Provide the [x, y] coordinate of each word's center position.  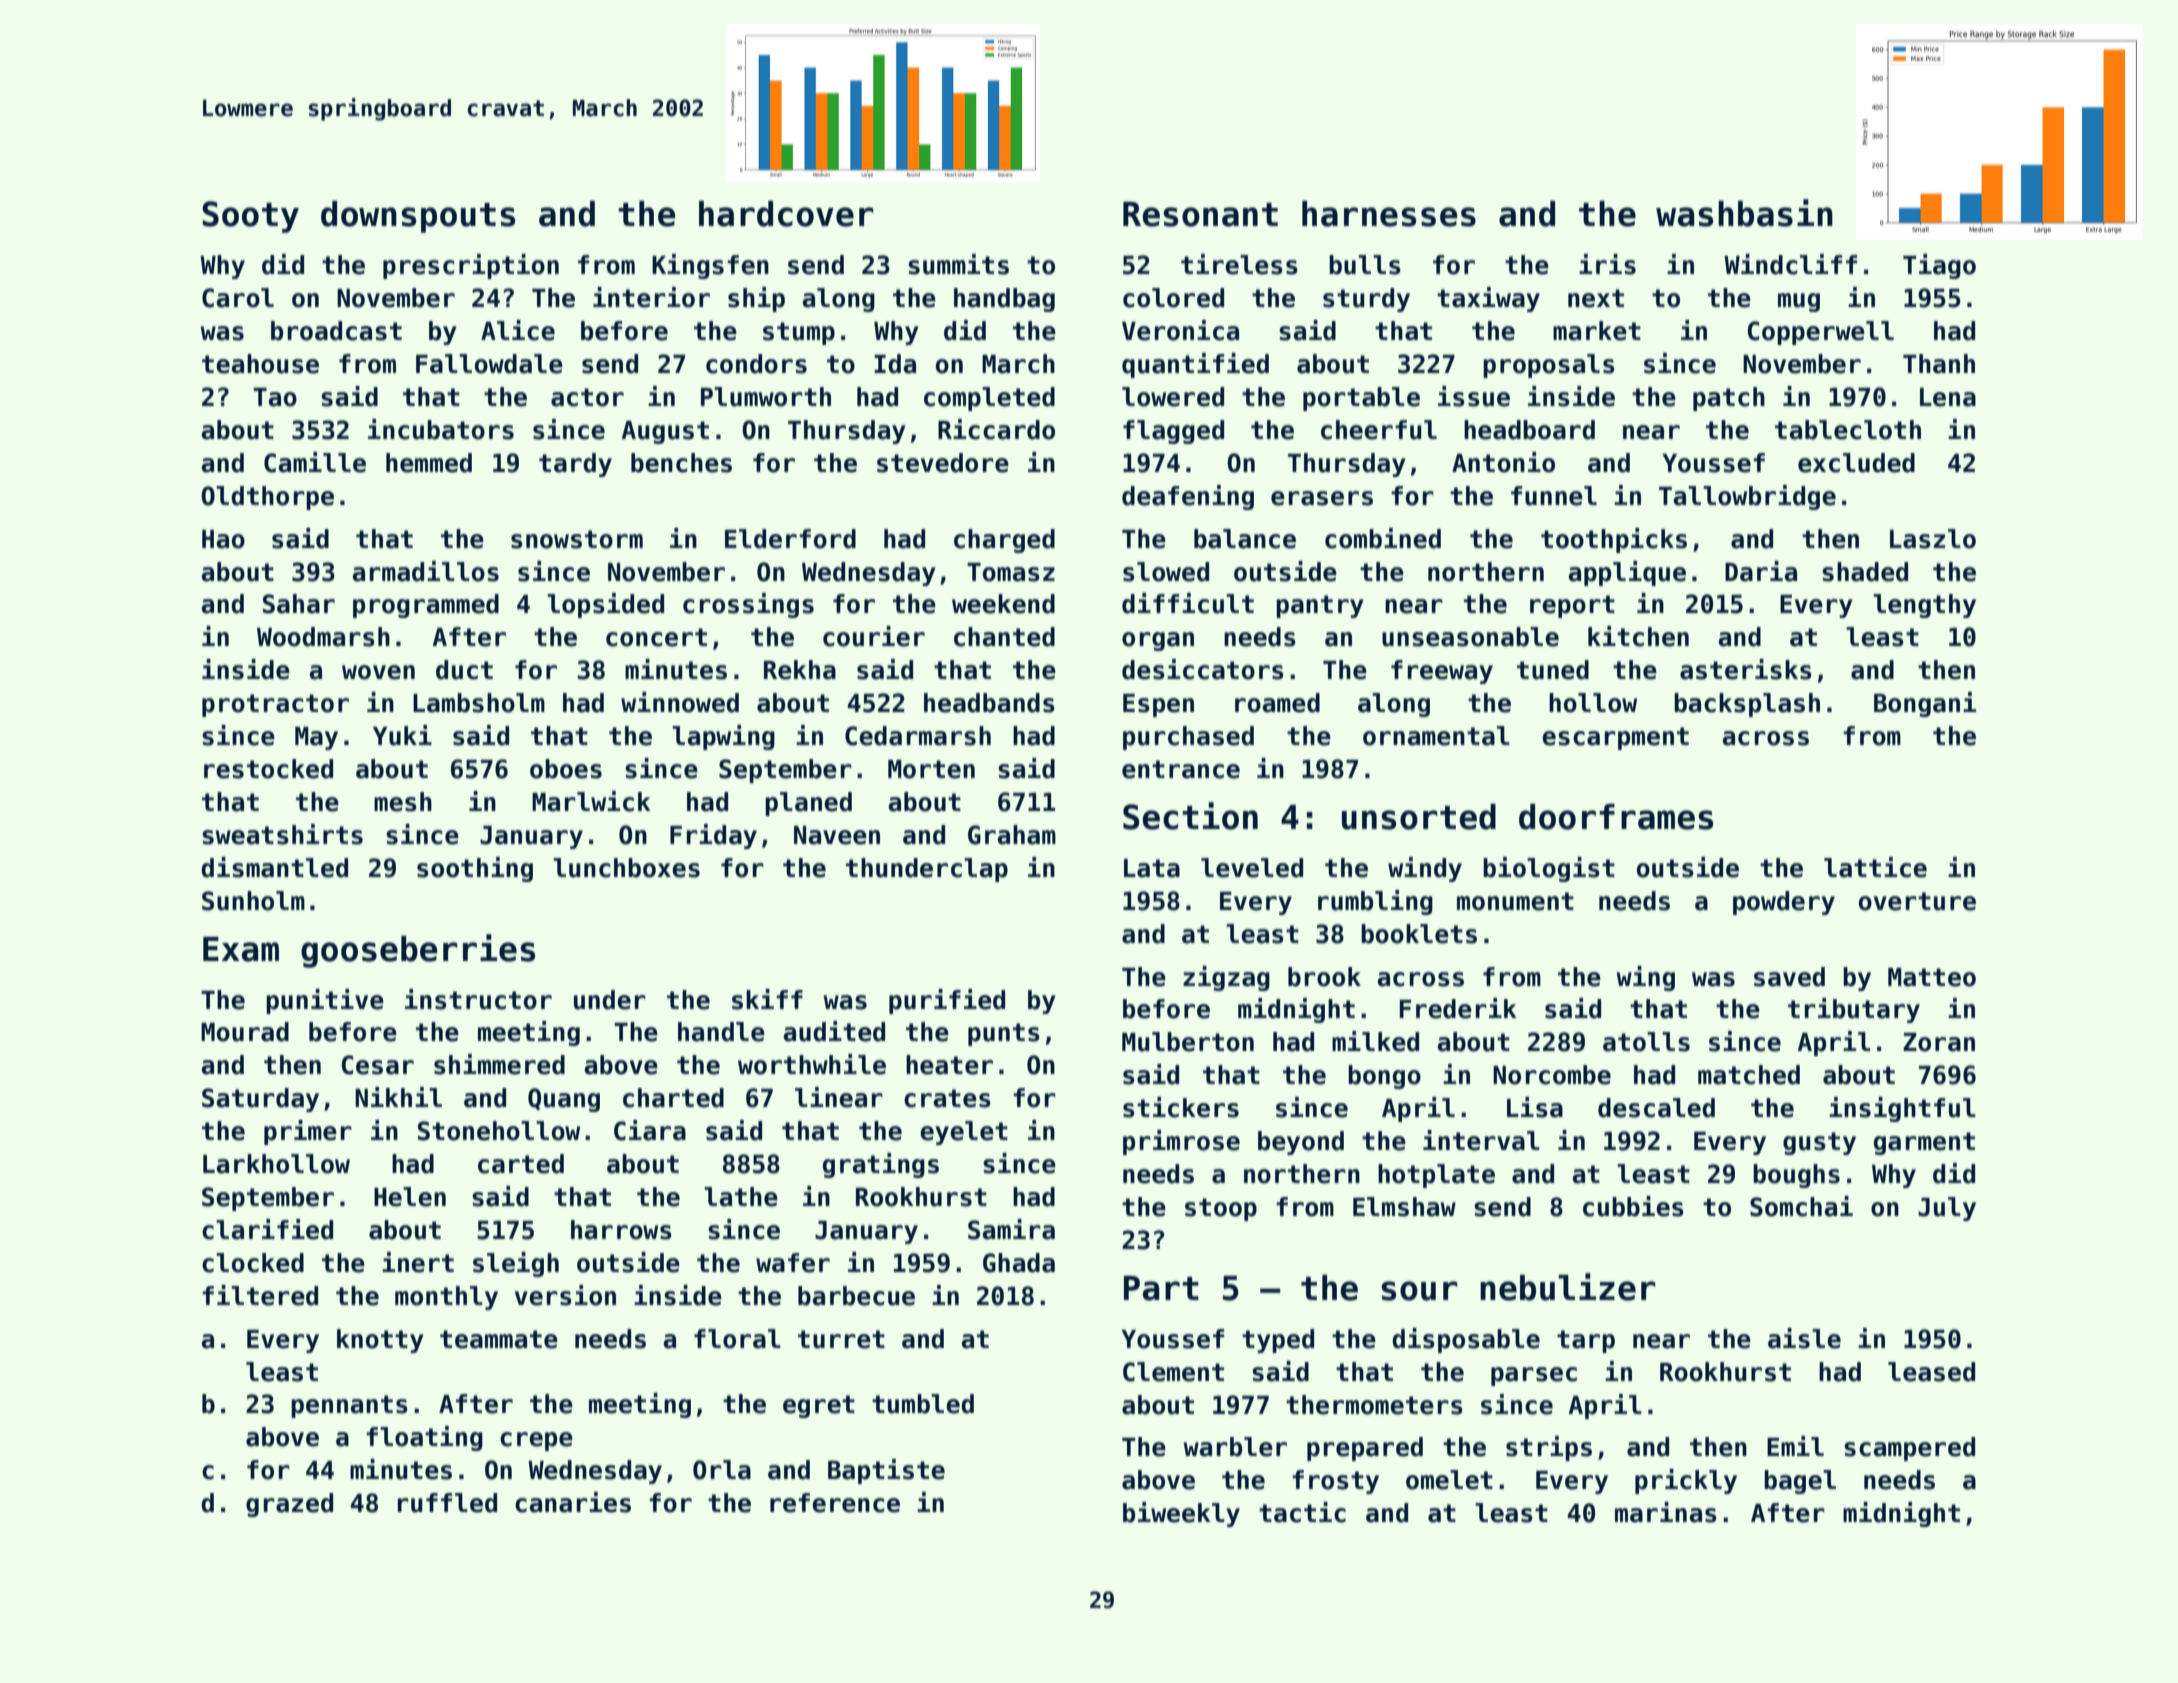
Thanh [1939, 364]
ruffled [447, 1503]
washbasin [1744, 213]
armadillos [425, 571]
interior [651, 297]
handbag [1004, 300]
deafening [1188, 497]
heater [949, 1065]
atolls [1646, 1042]
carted [521, 1164]
